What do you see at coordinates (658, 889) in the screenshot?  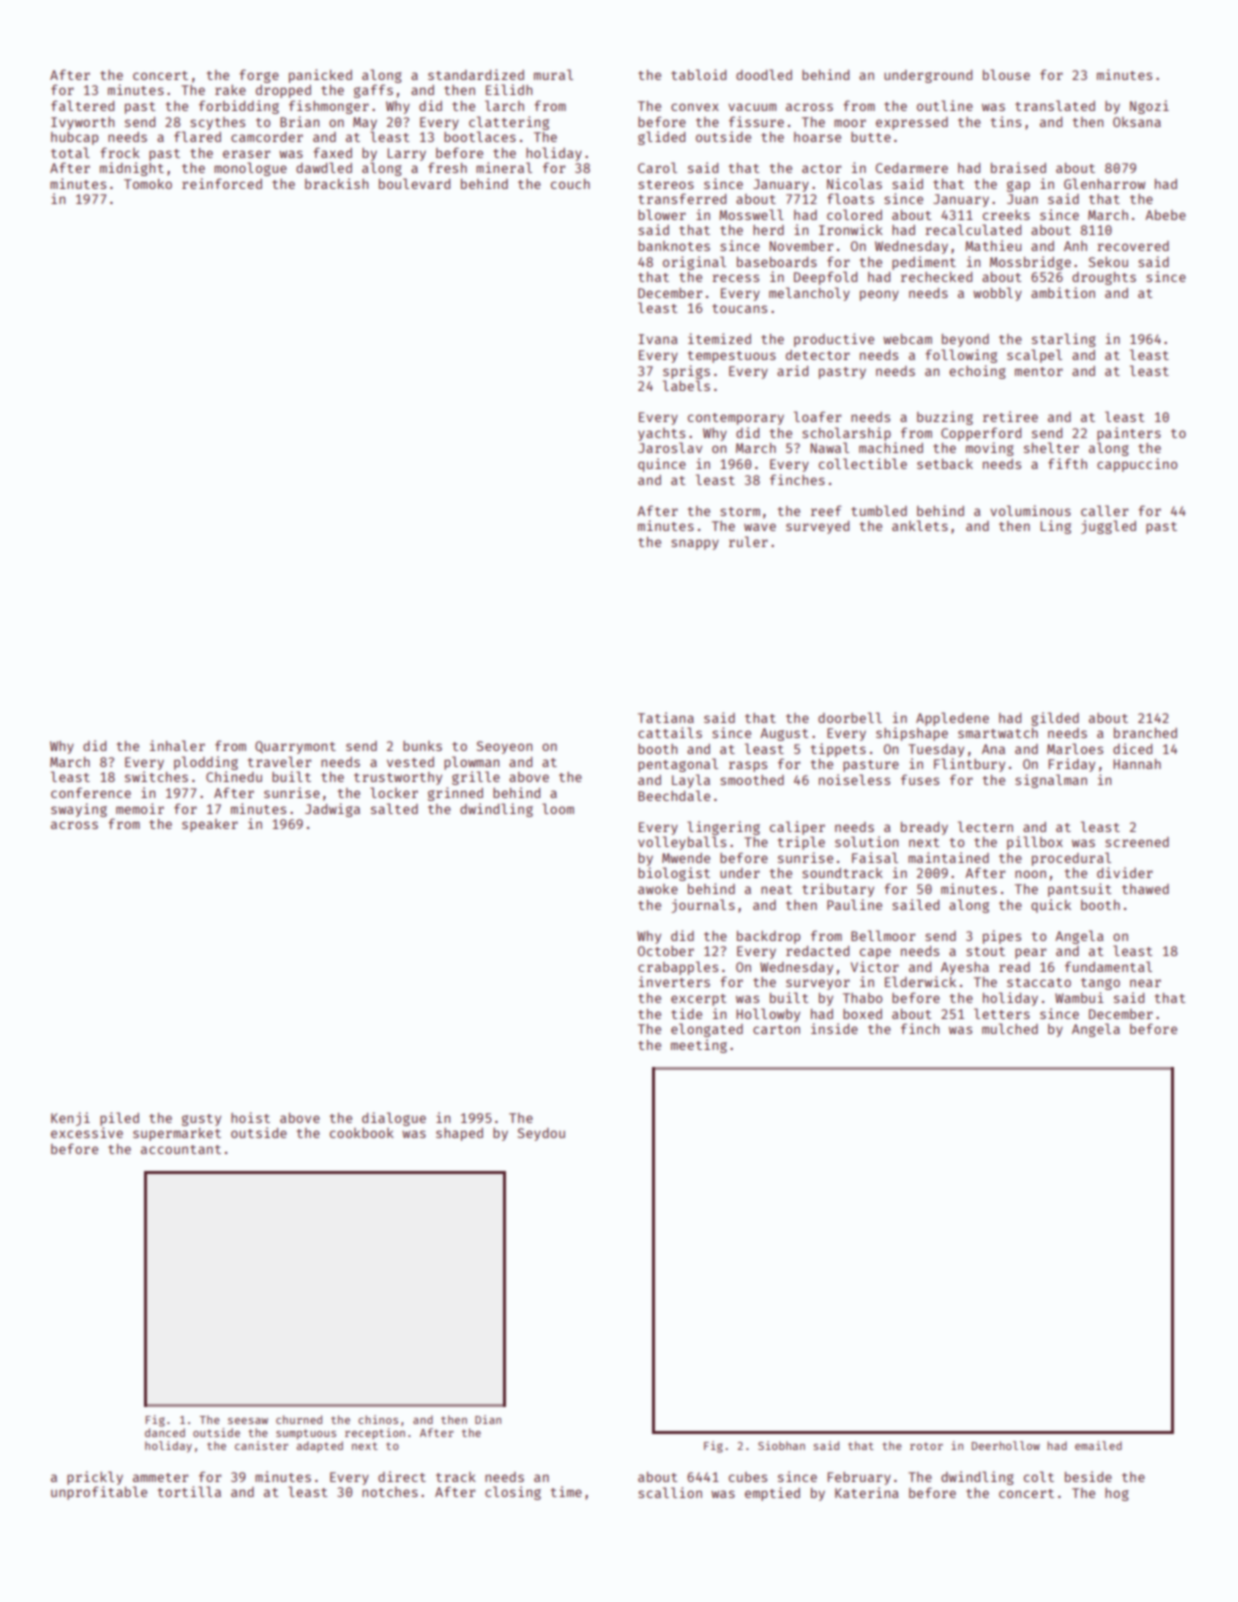 I see `awoke` at bounding box center [658, 889].
